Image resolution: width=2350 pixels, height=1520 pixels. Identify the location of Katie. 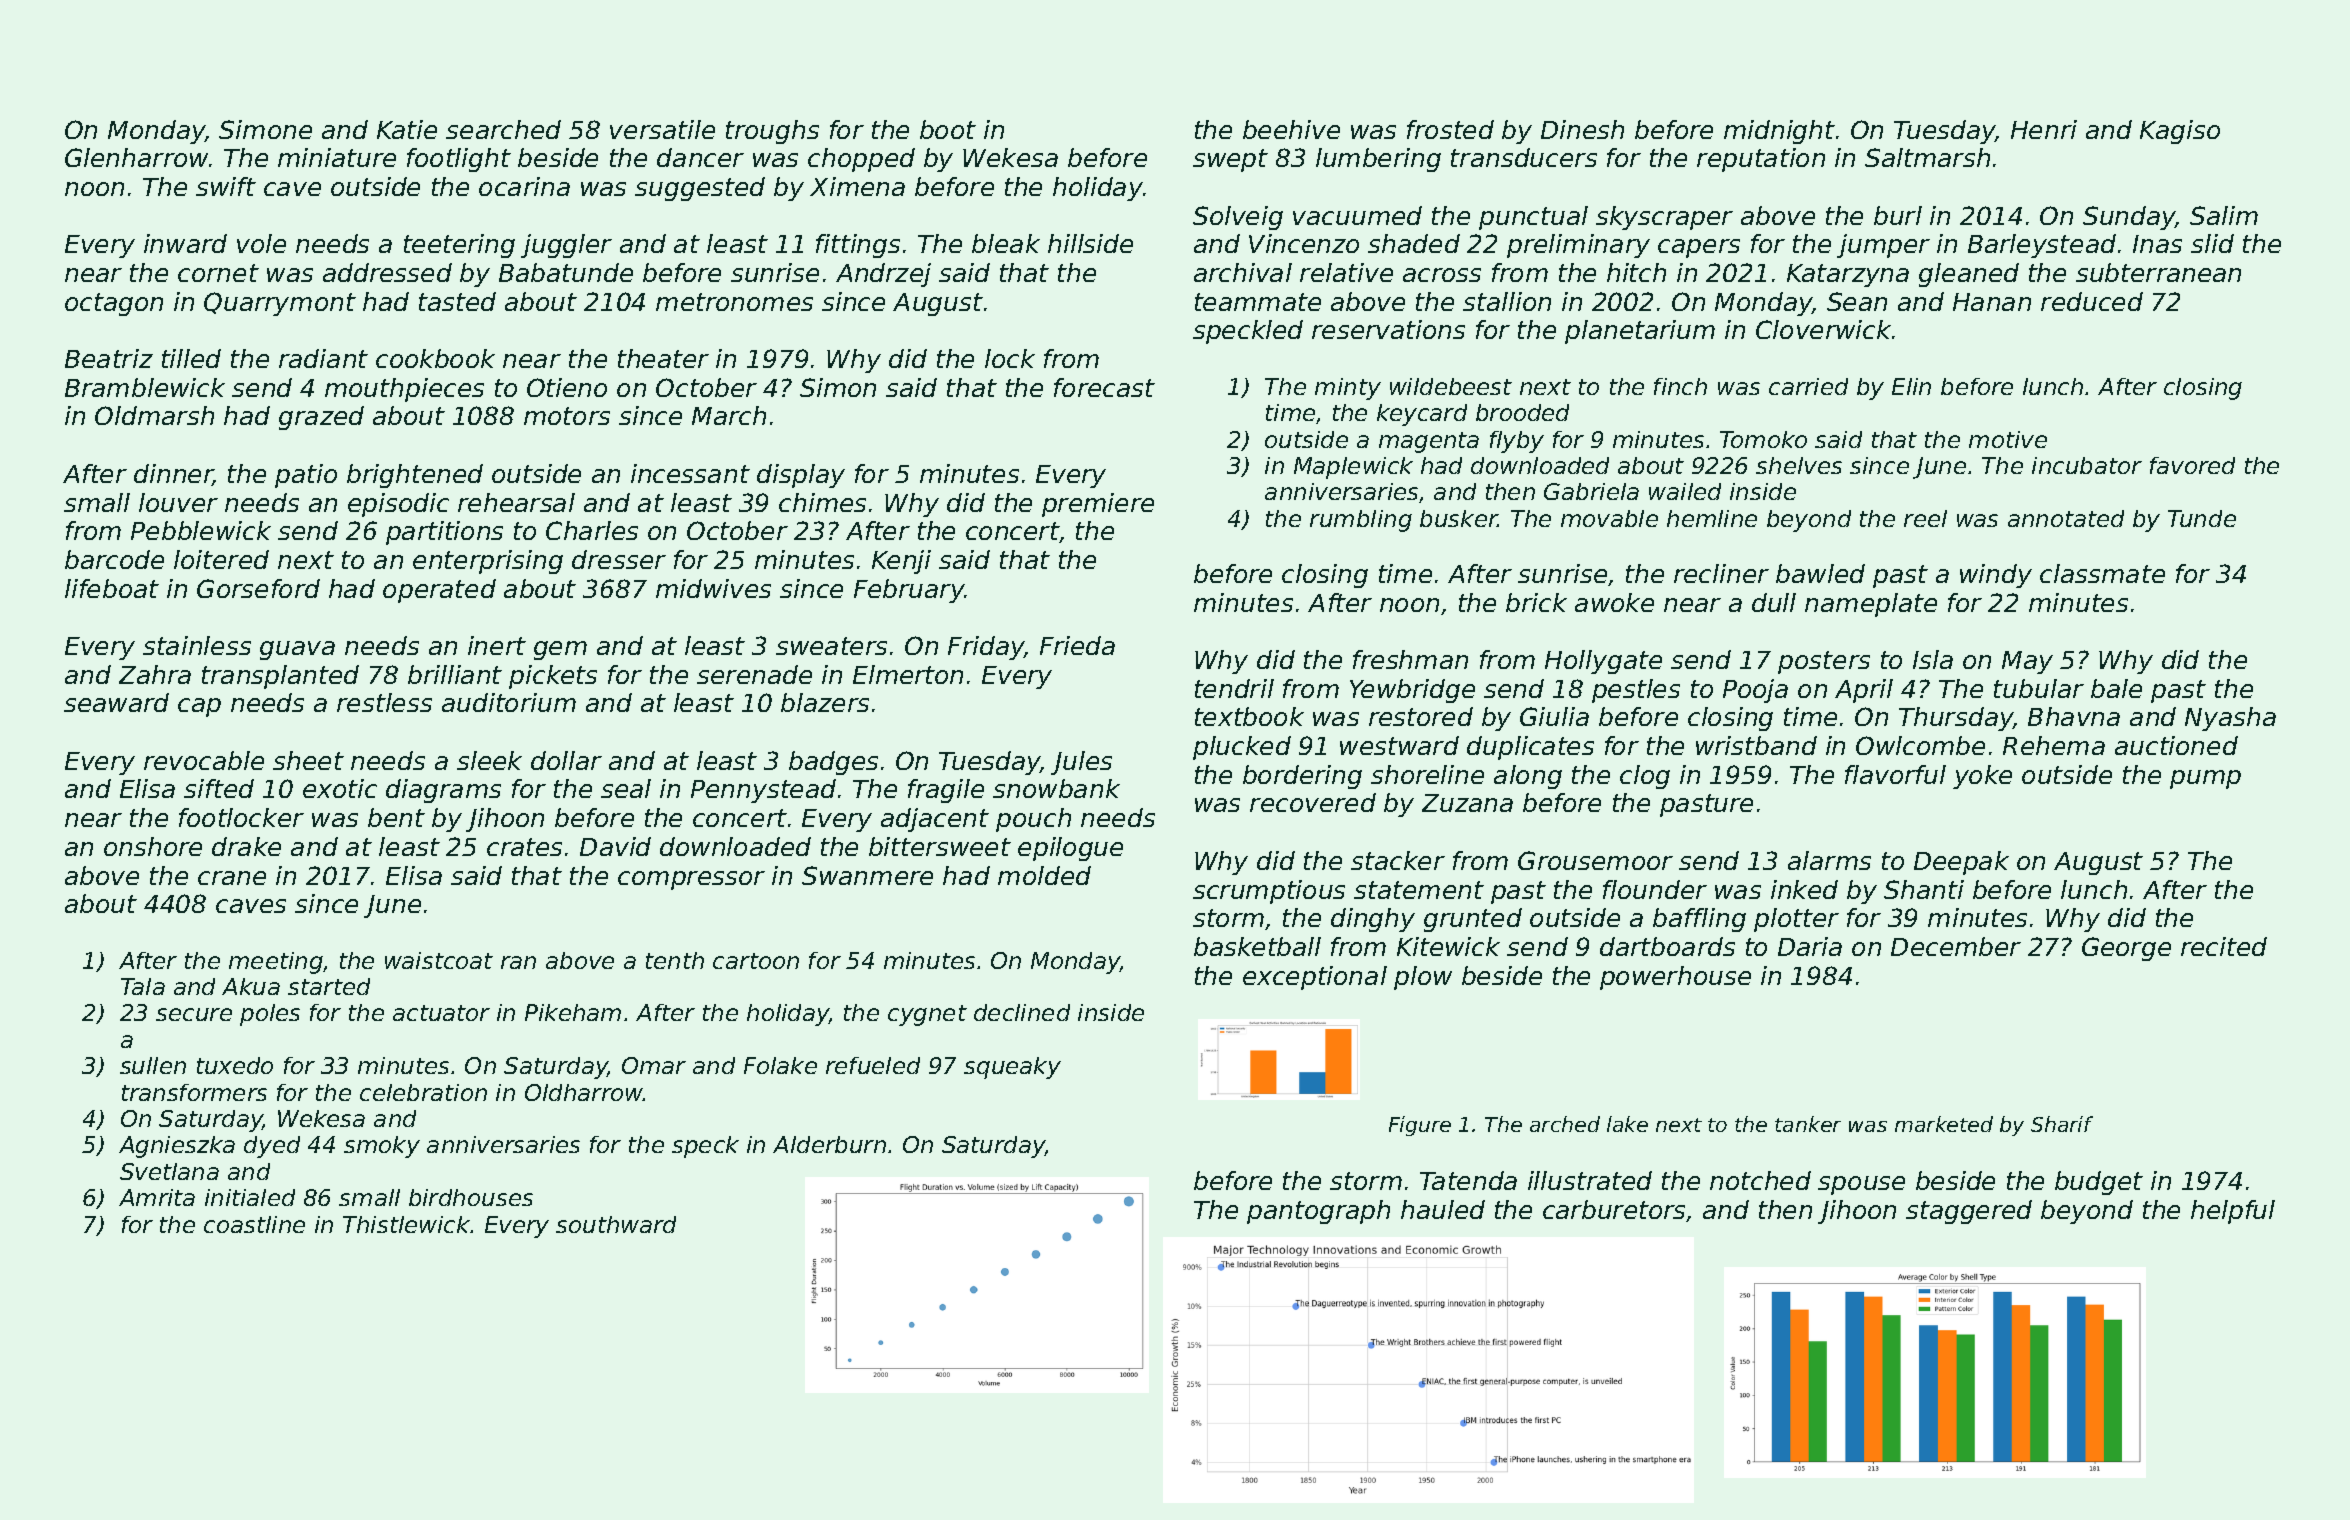
(407, 129).
